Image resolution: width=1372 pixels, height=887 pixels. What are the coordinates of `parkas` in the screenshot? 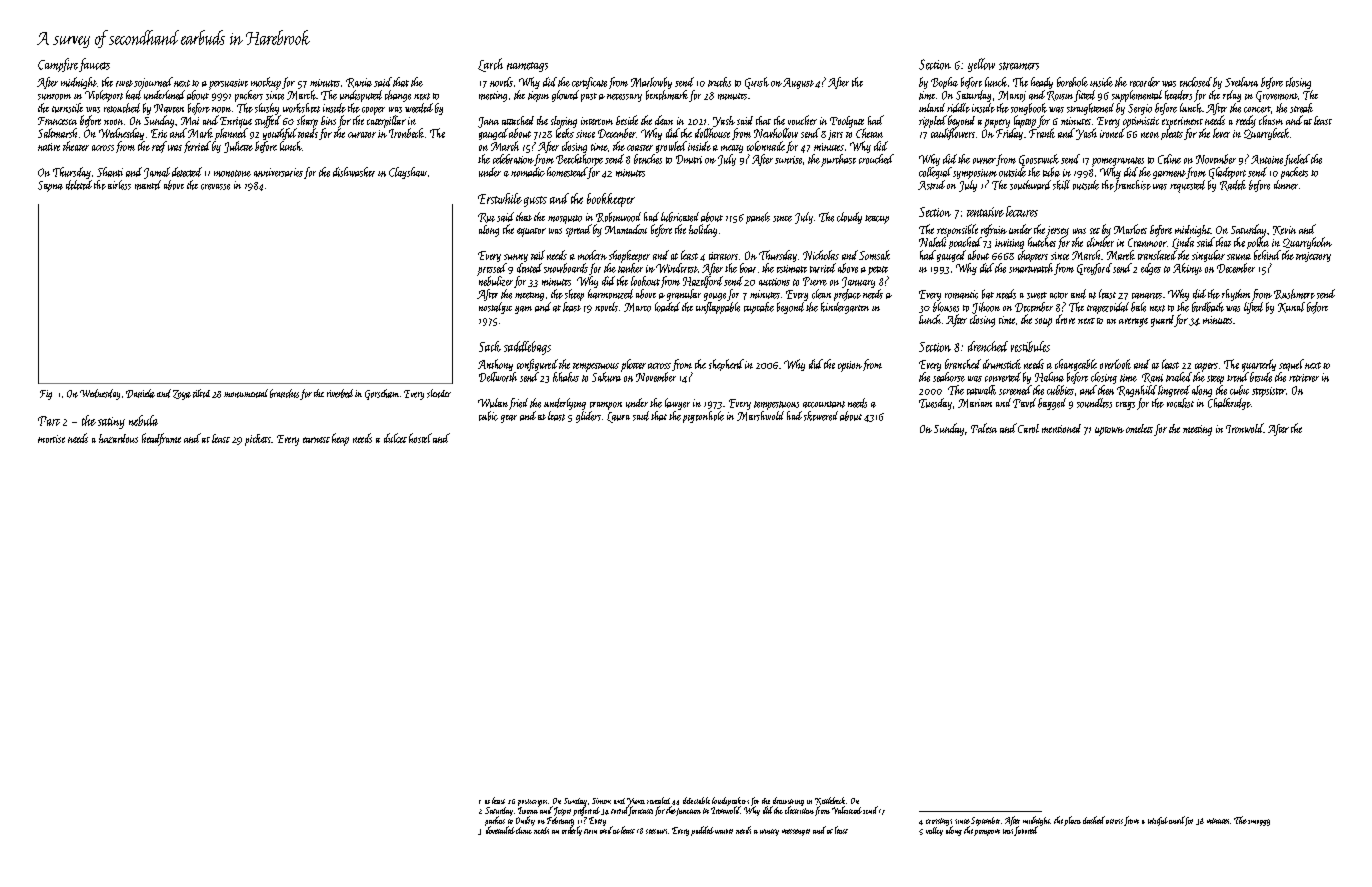 It's located at (495, 821).
